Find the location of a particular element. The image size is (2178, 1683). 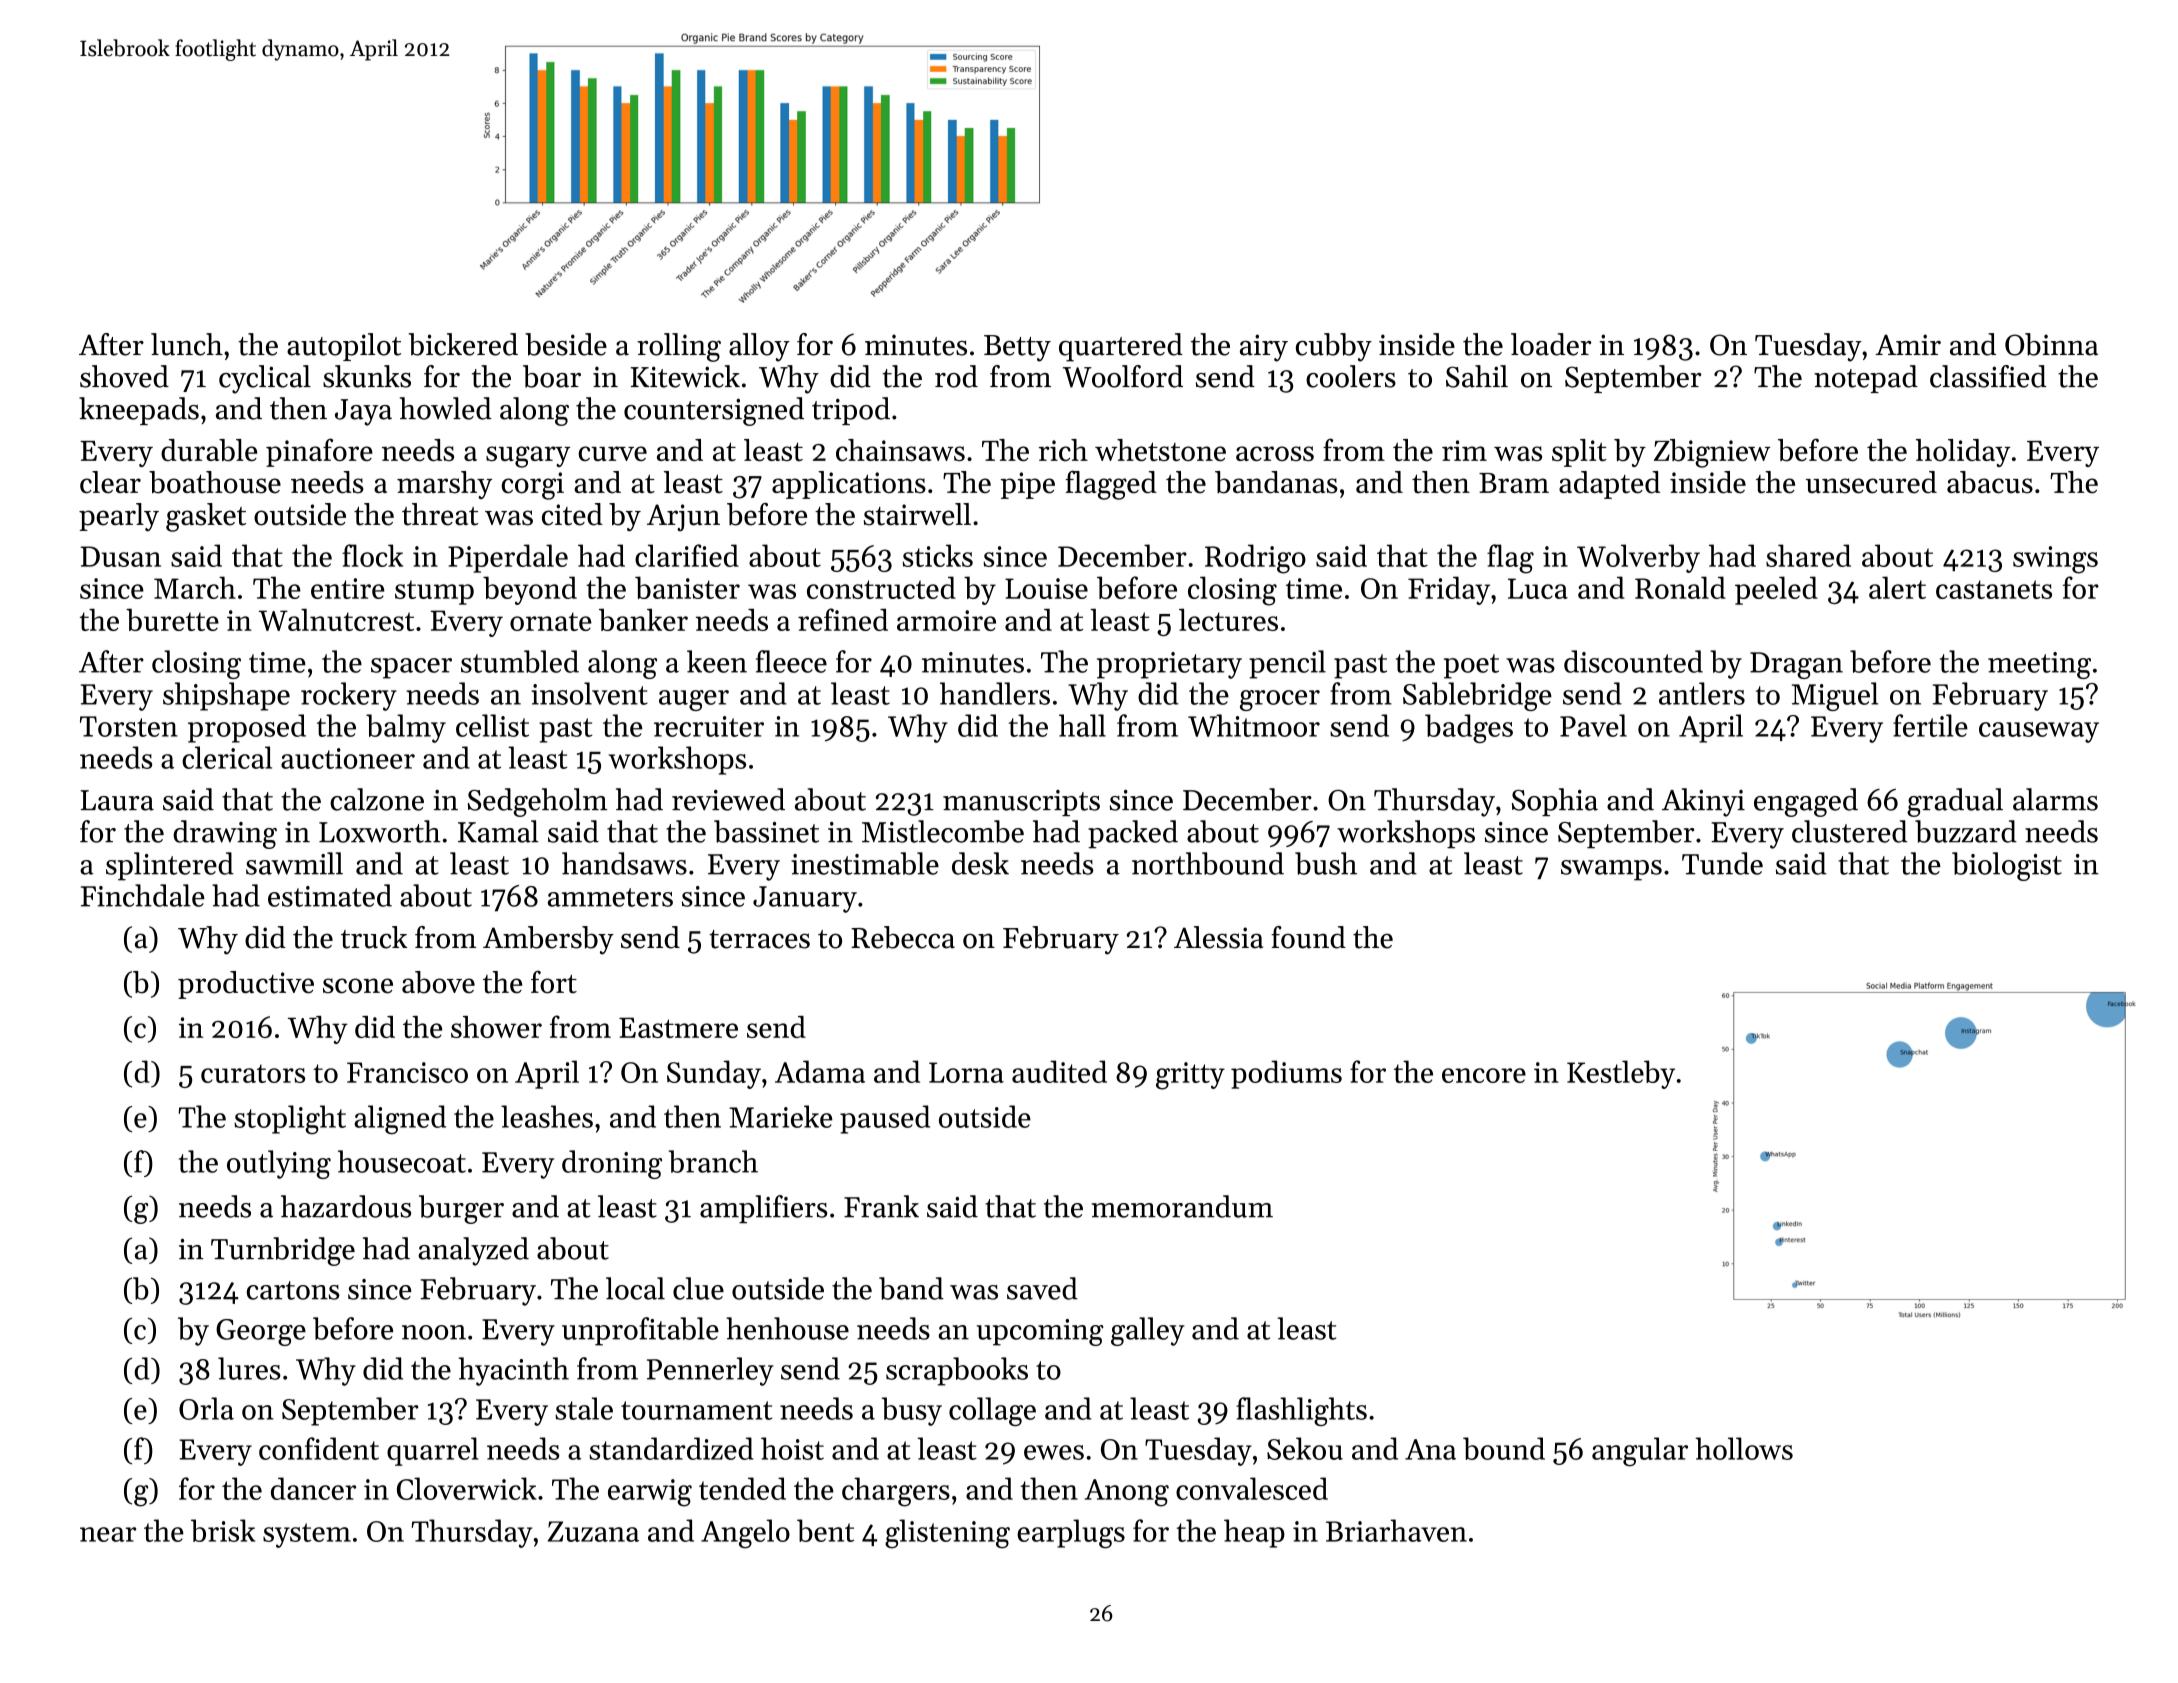

hollows is located at coordinates (1744, 1448).
